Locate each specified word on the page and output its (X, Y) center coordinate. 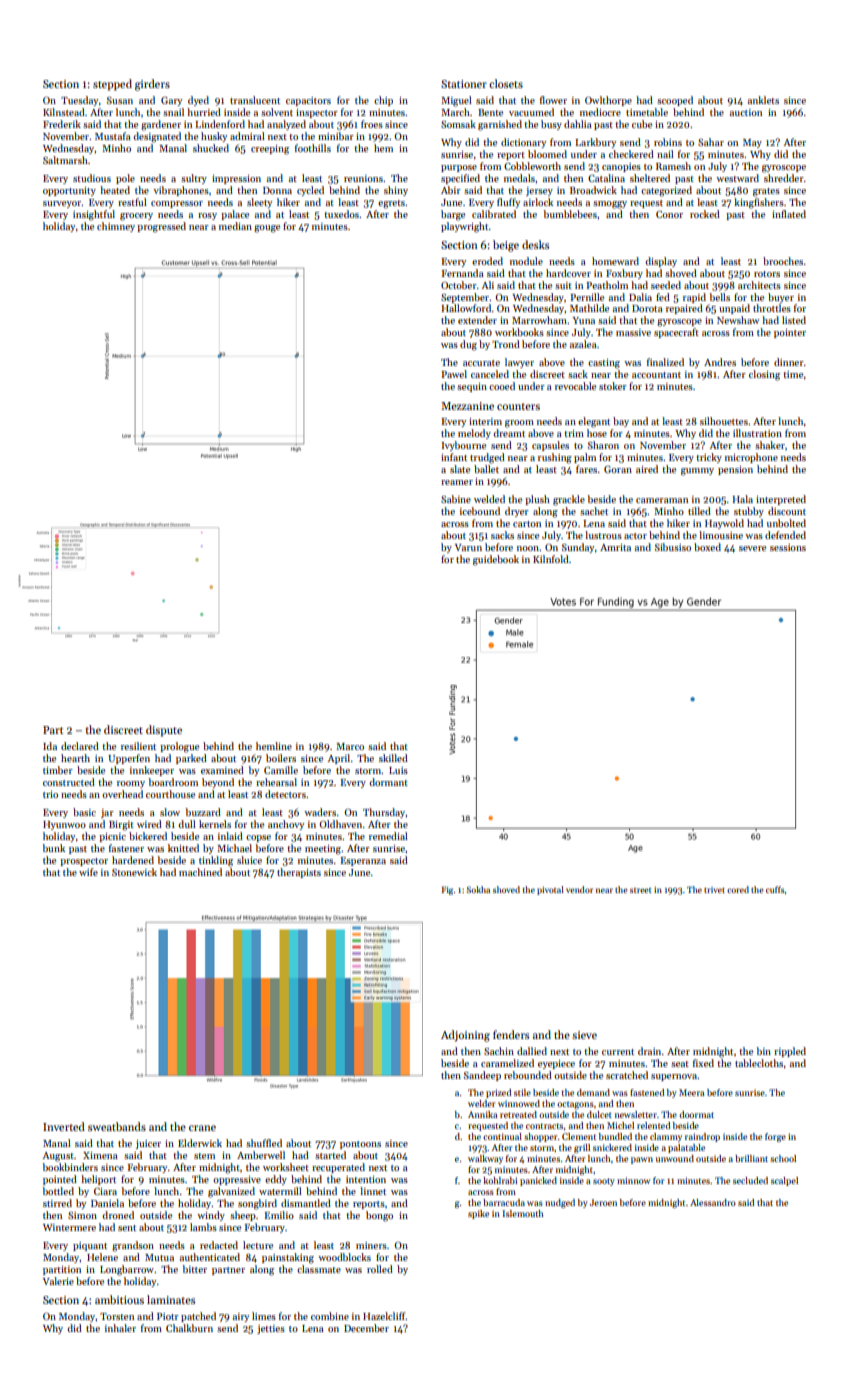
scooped (675, 101)
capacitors (308, 101)
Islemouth (523, 1213)
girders (152, 85)
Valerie (58, 1281)
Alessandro (713, 1202)
